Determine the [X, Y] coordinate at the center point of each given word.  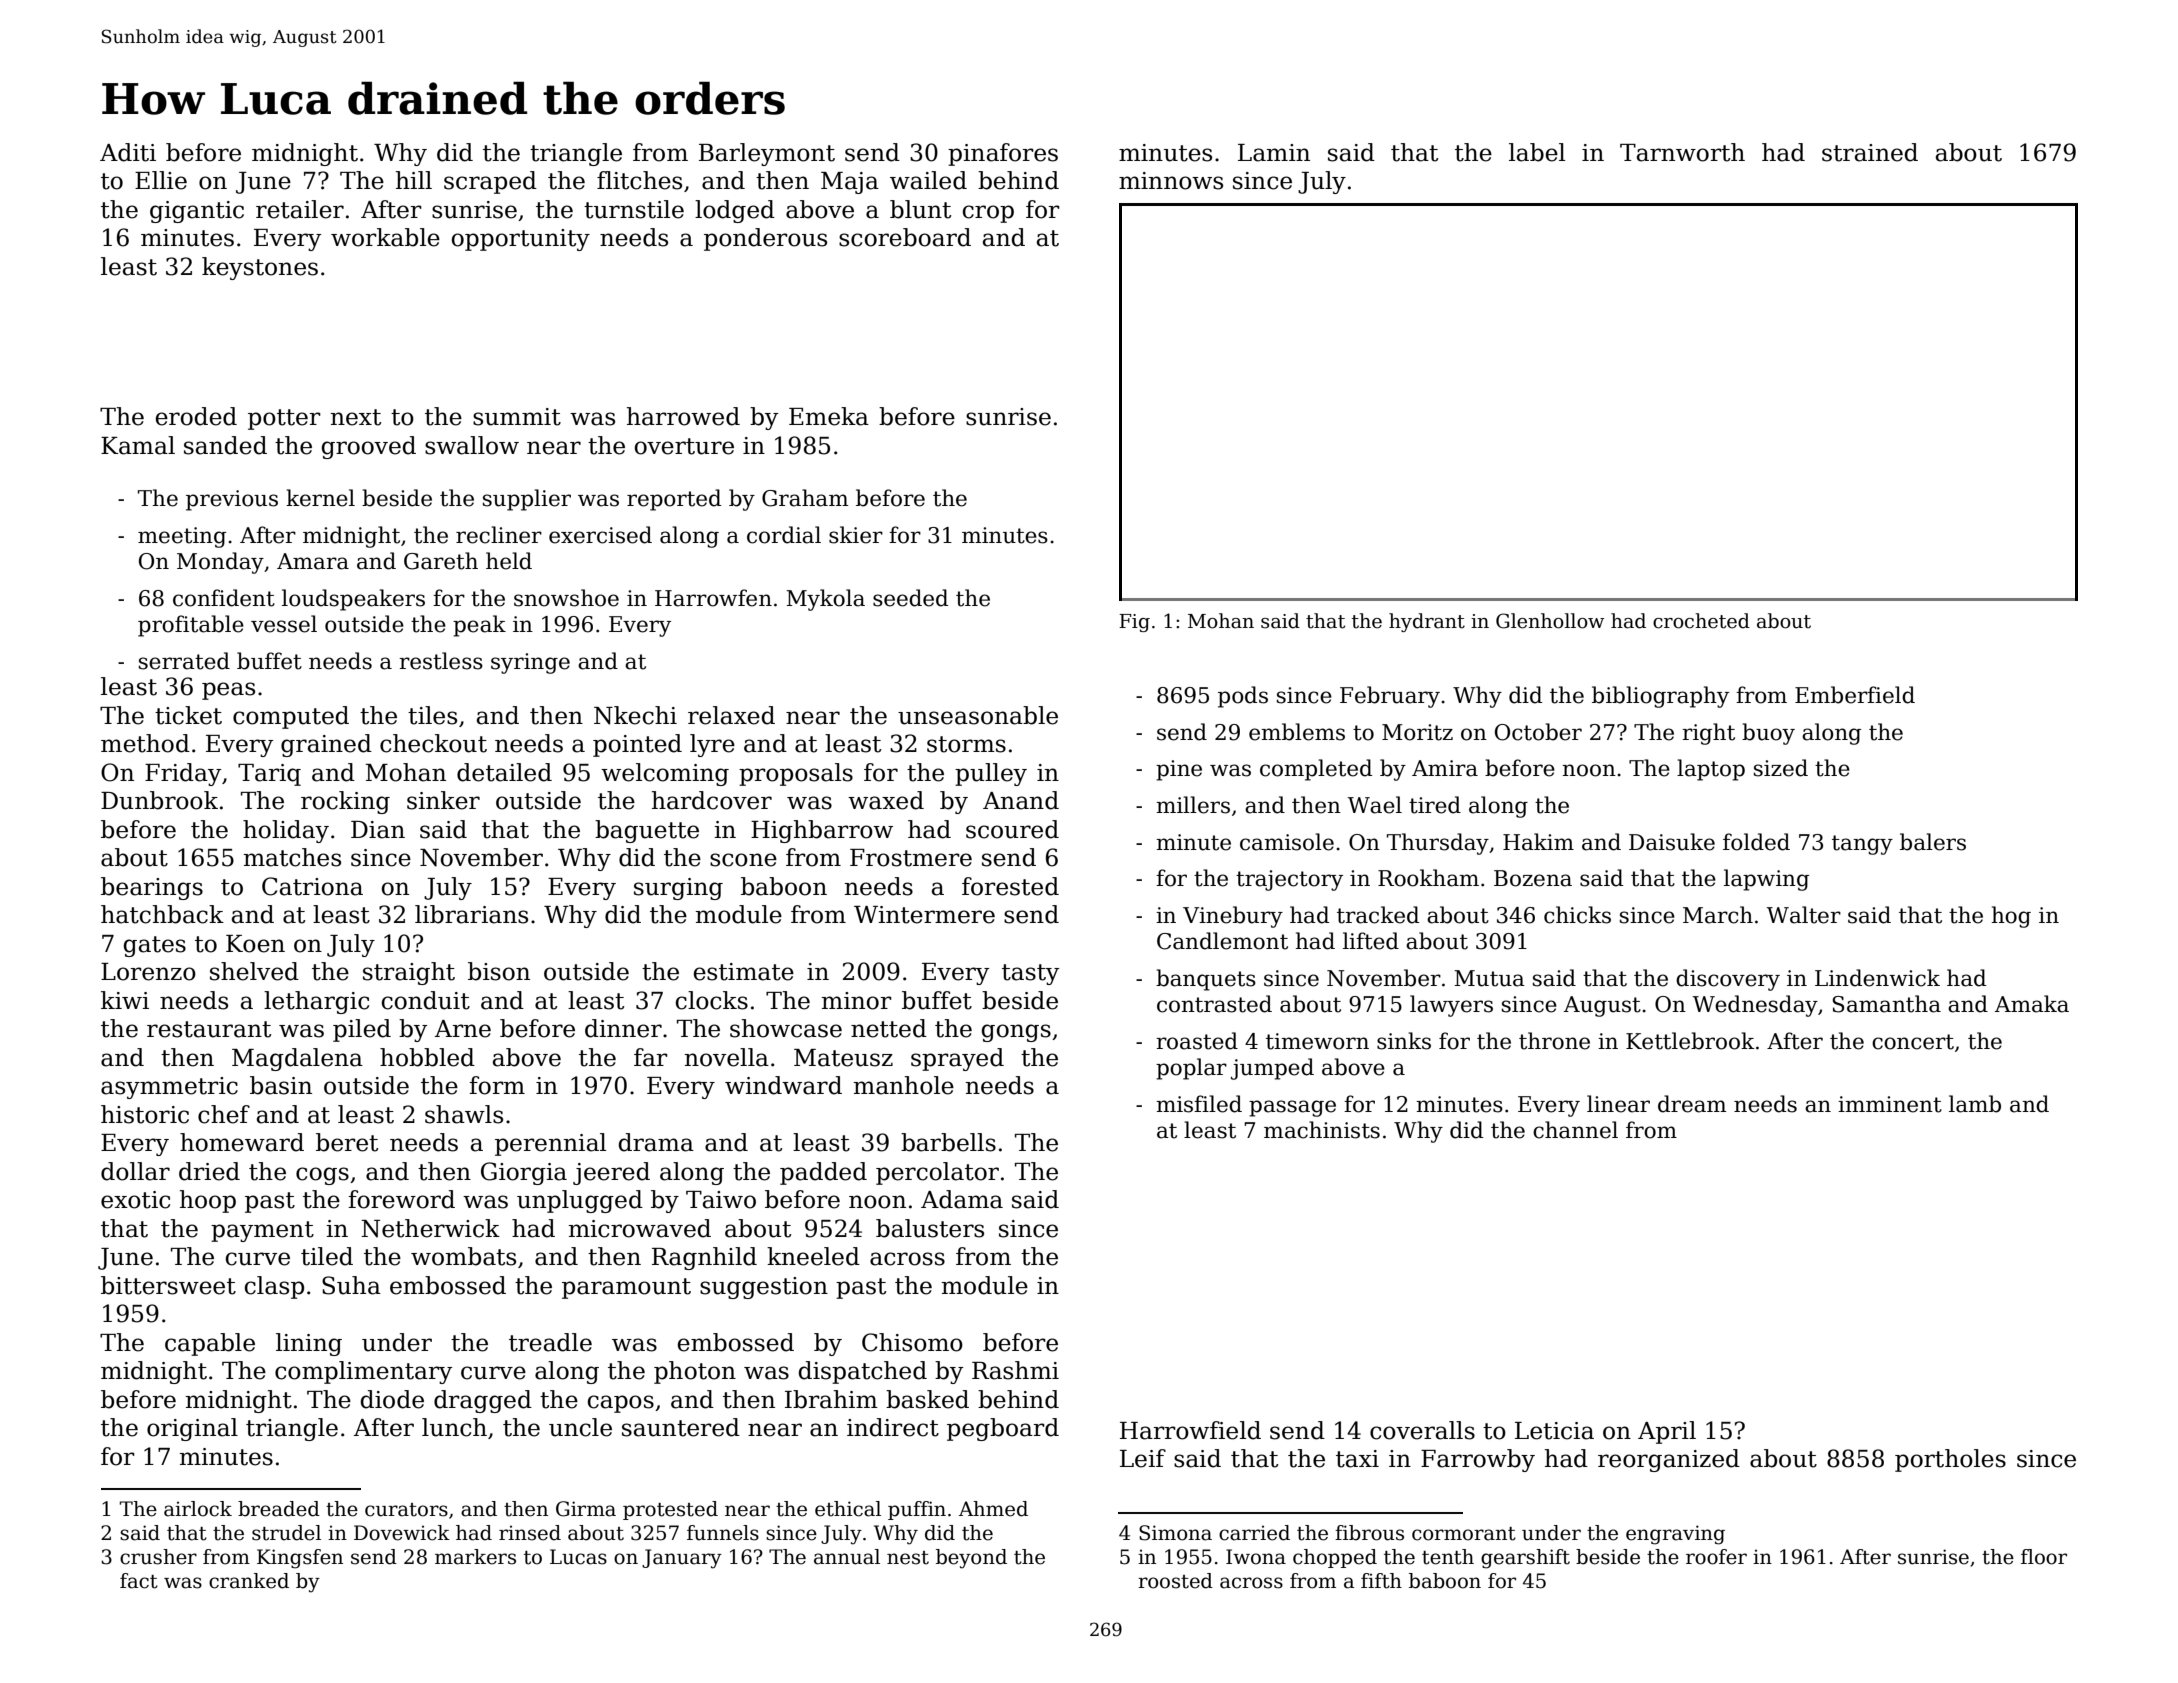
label [1537, 152]
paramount [626, 1288]
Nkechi [635, 715]
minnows [1171, 181]
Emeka [829, 416]
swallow [472, 445]
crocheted [1701, 621]
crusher [158, 1557]
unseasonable [978, 715]
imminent [1890, 1104]
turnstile [634, 209]
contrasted [1214, 1004]
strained [1870, 152]
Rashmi [1015, 1370]
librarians [471, 914]
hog [2011, 917]
